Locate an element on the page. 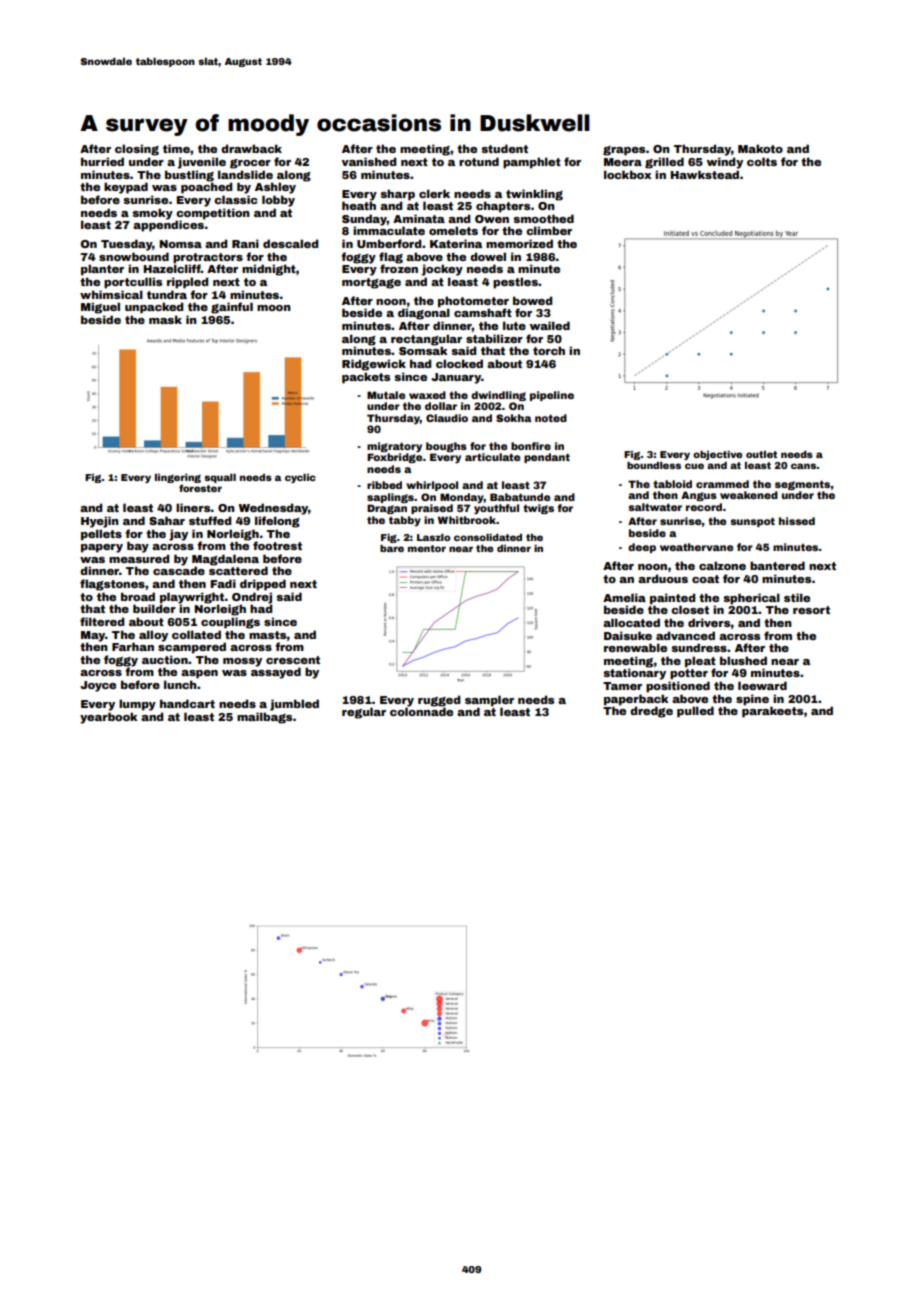 This image has height=1308, width=924. wailed is located at coordinates (550, 325).
